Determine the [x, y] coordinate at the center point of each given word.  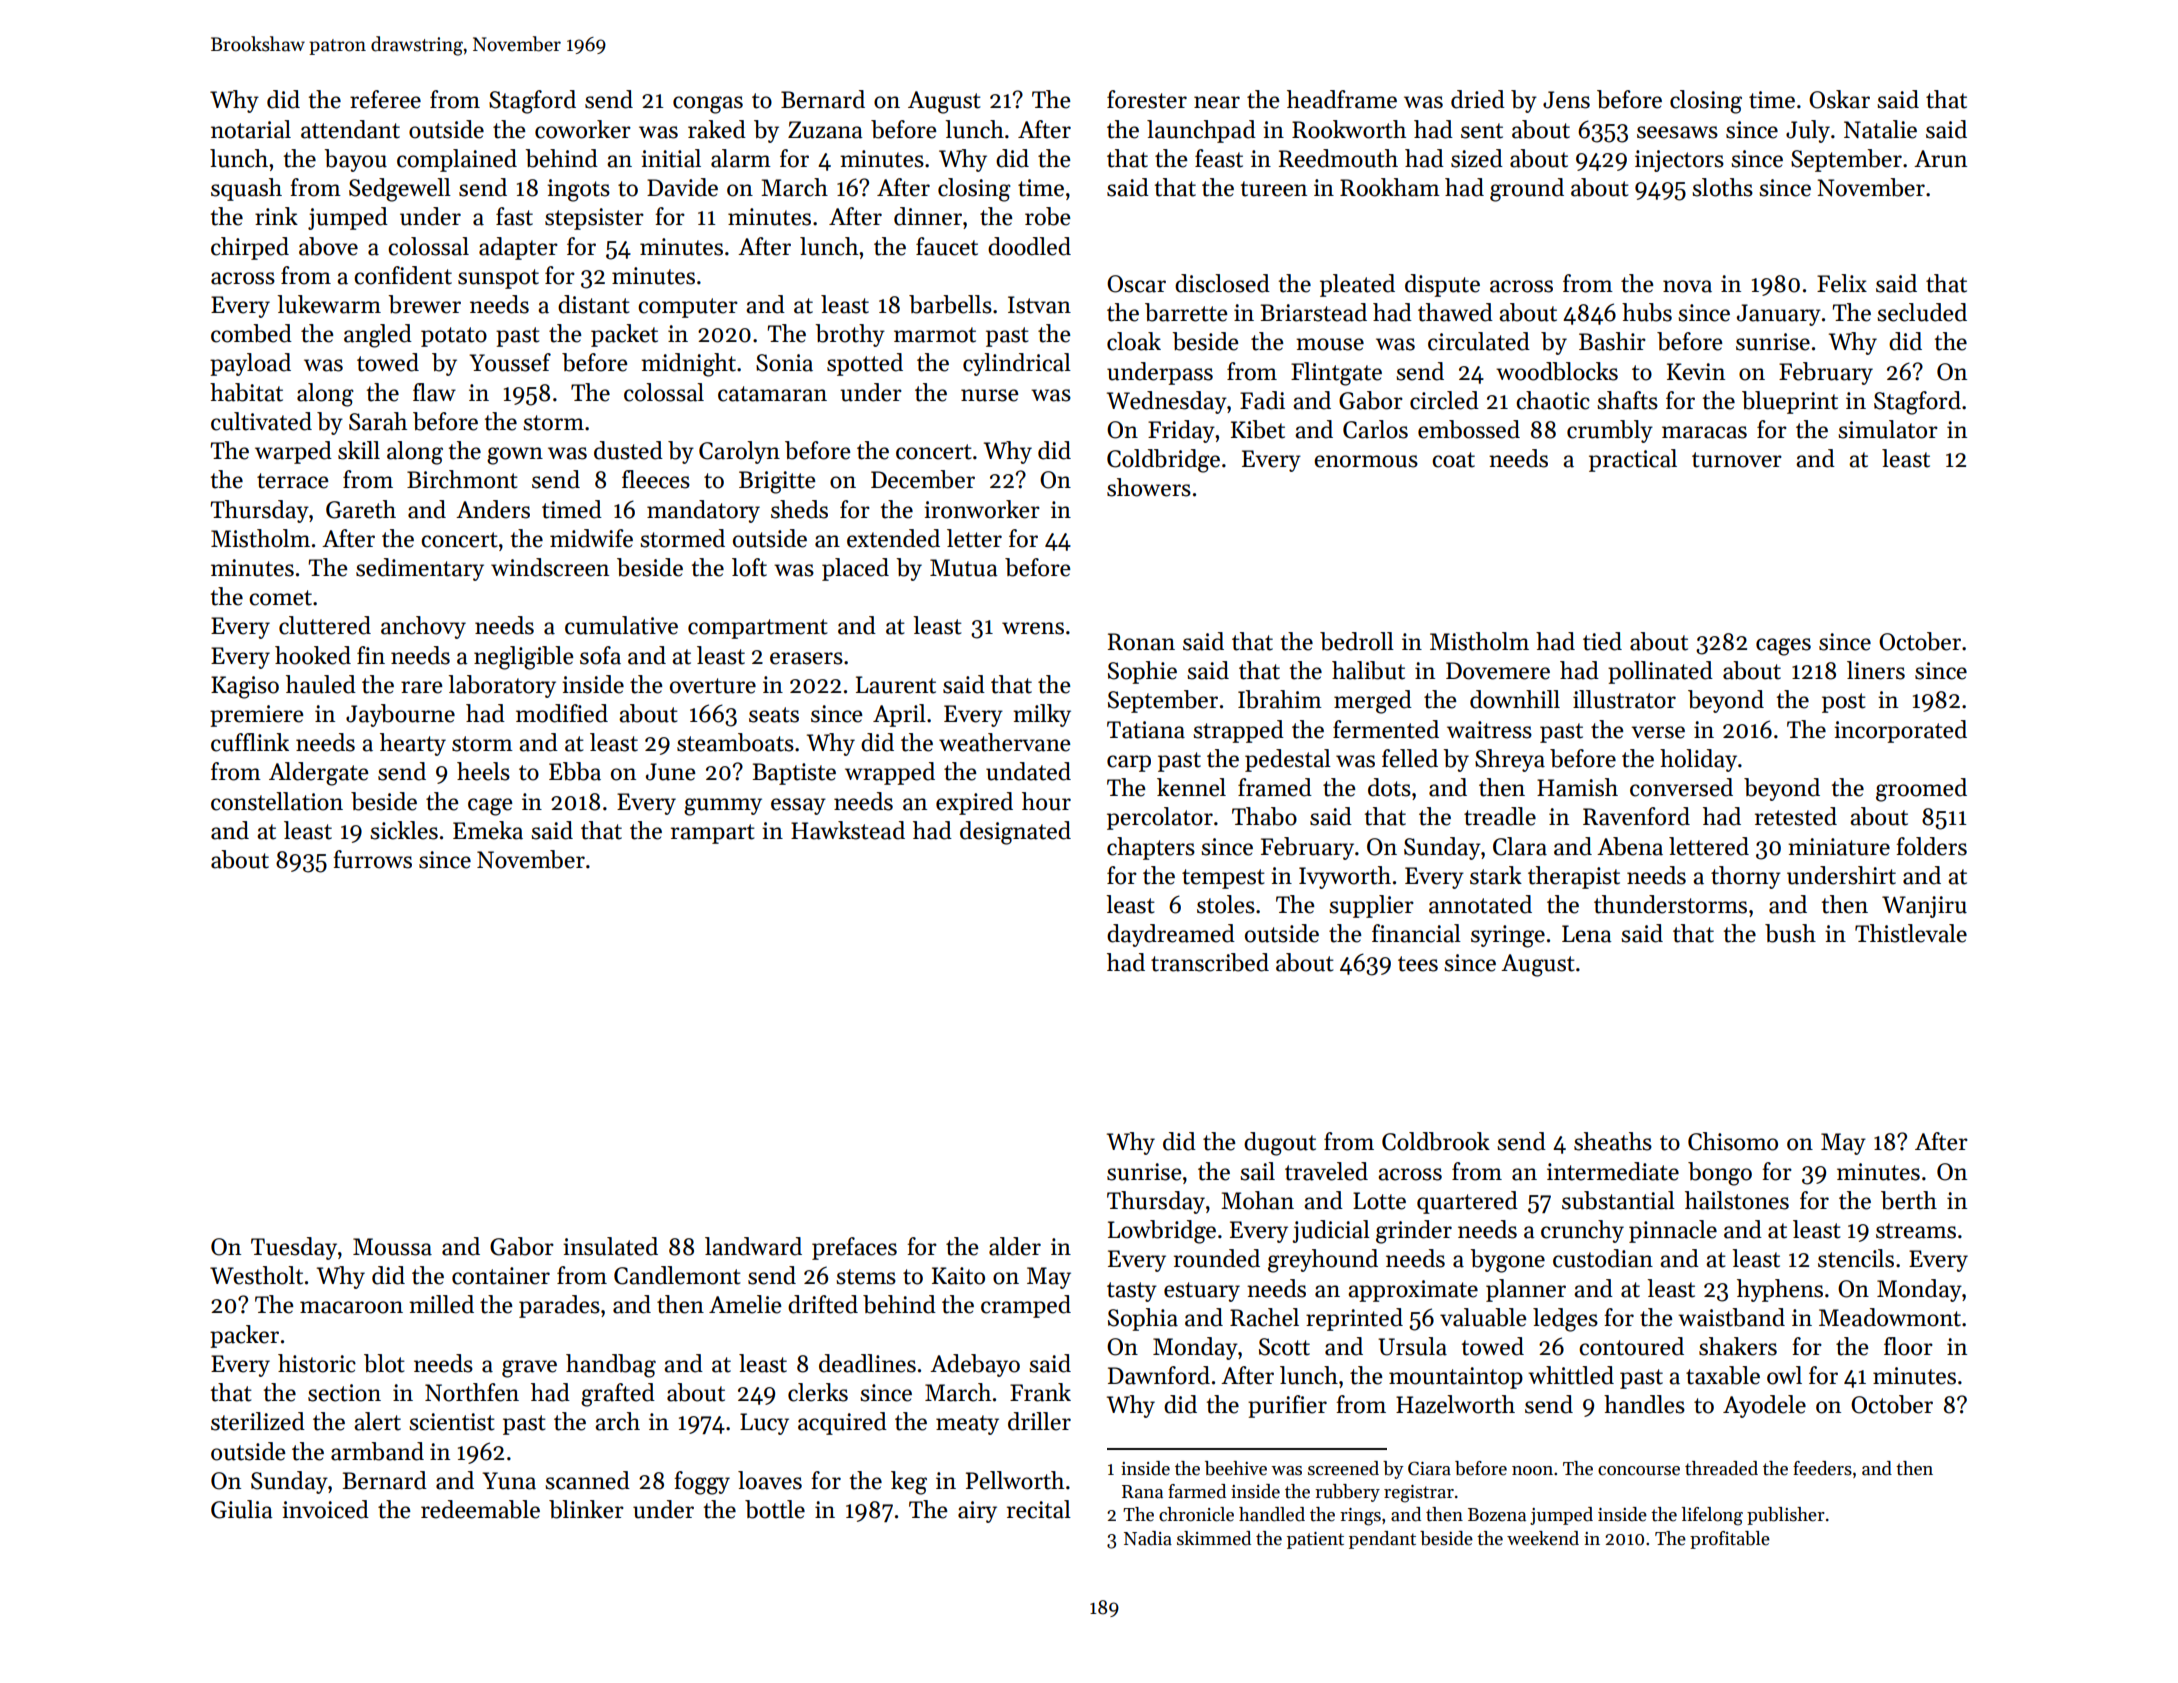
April [899, 715]
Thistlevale [1911, 933]
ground [1527, 190]
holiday [1698, 760]
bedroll [1357, 641]
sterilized [258, 1421]
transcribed [1210, 962]
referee [385, 99]
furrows [372, 859]
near [1217, 102]
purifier [1287, 1406]
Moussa [392, 1247]
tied [1602, 641]
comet [280, 598]
